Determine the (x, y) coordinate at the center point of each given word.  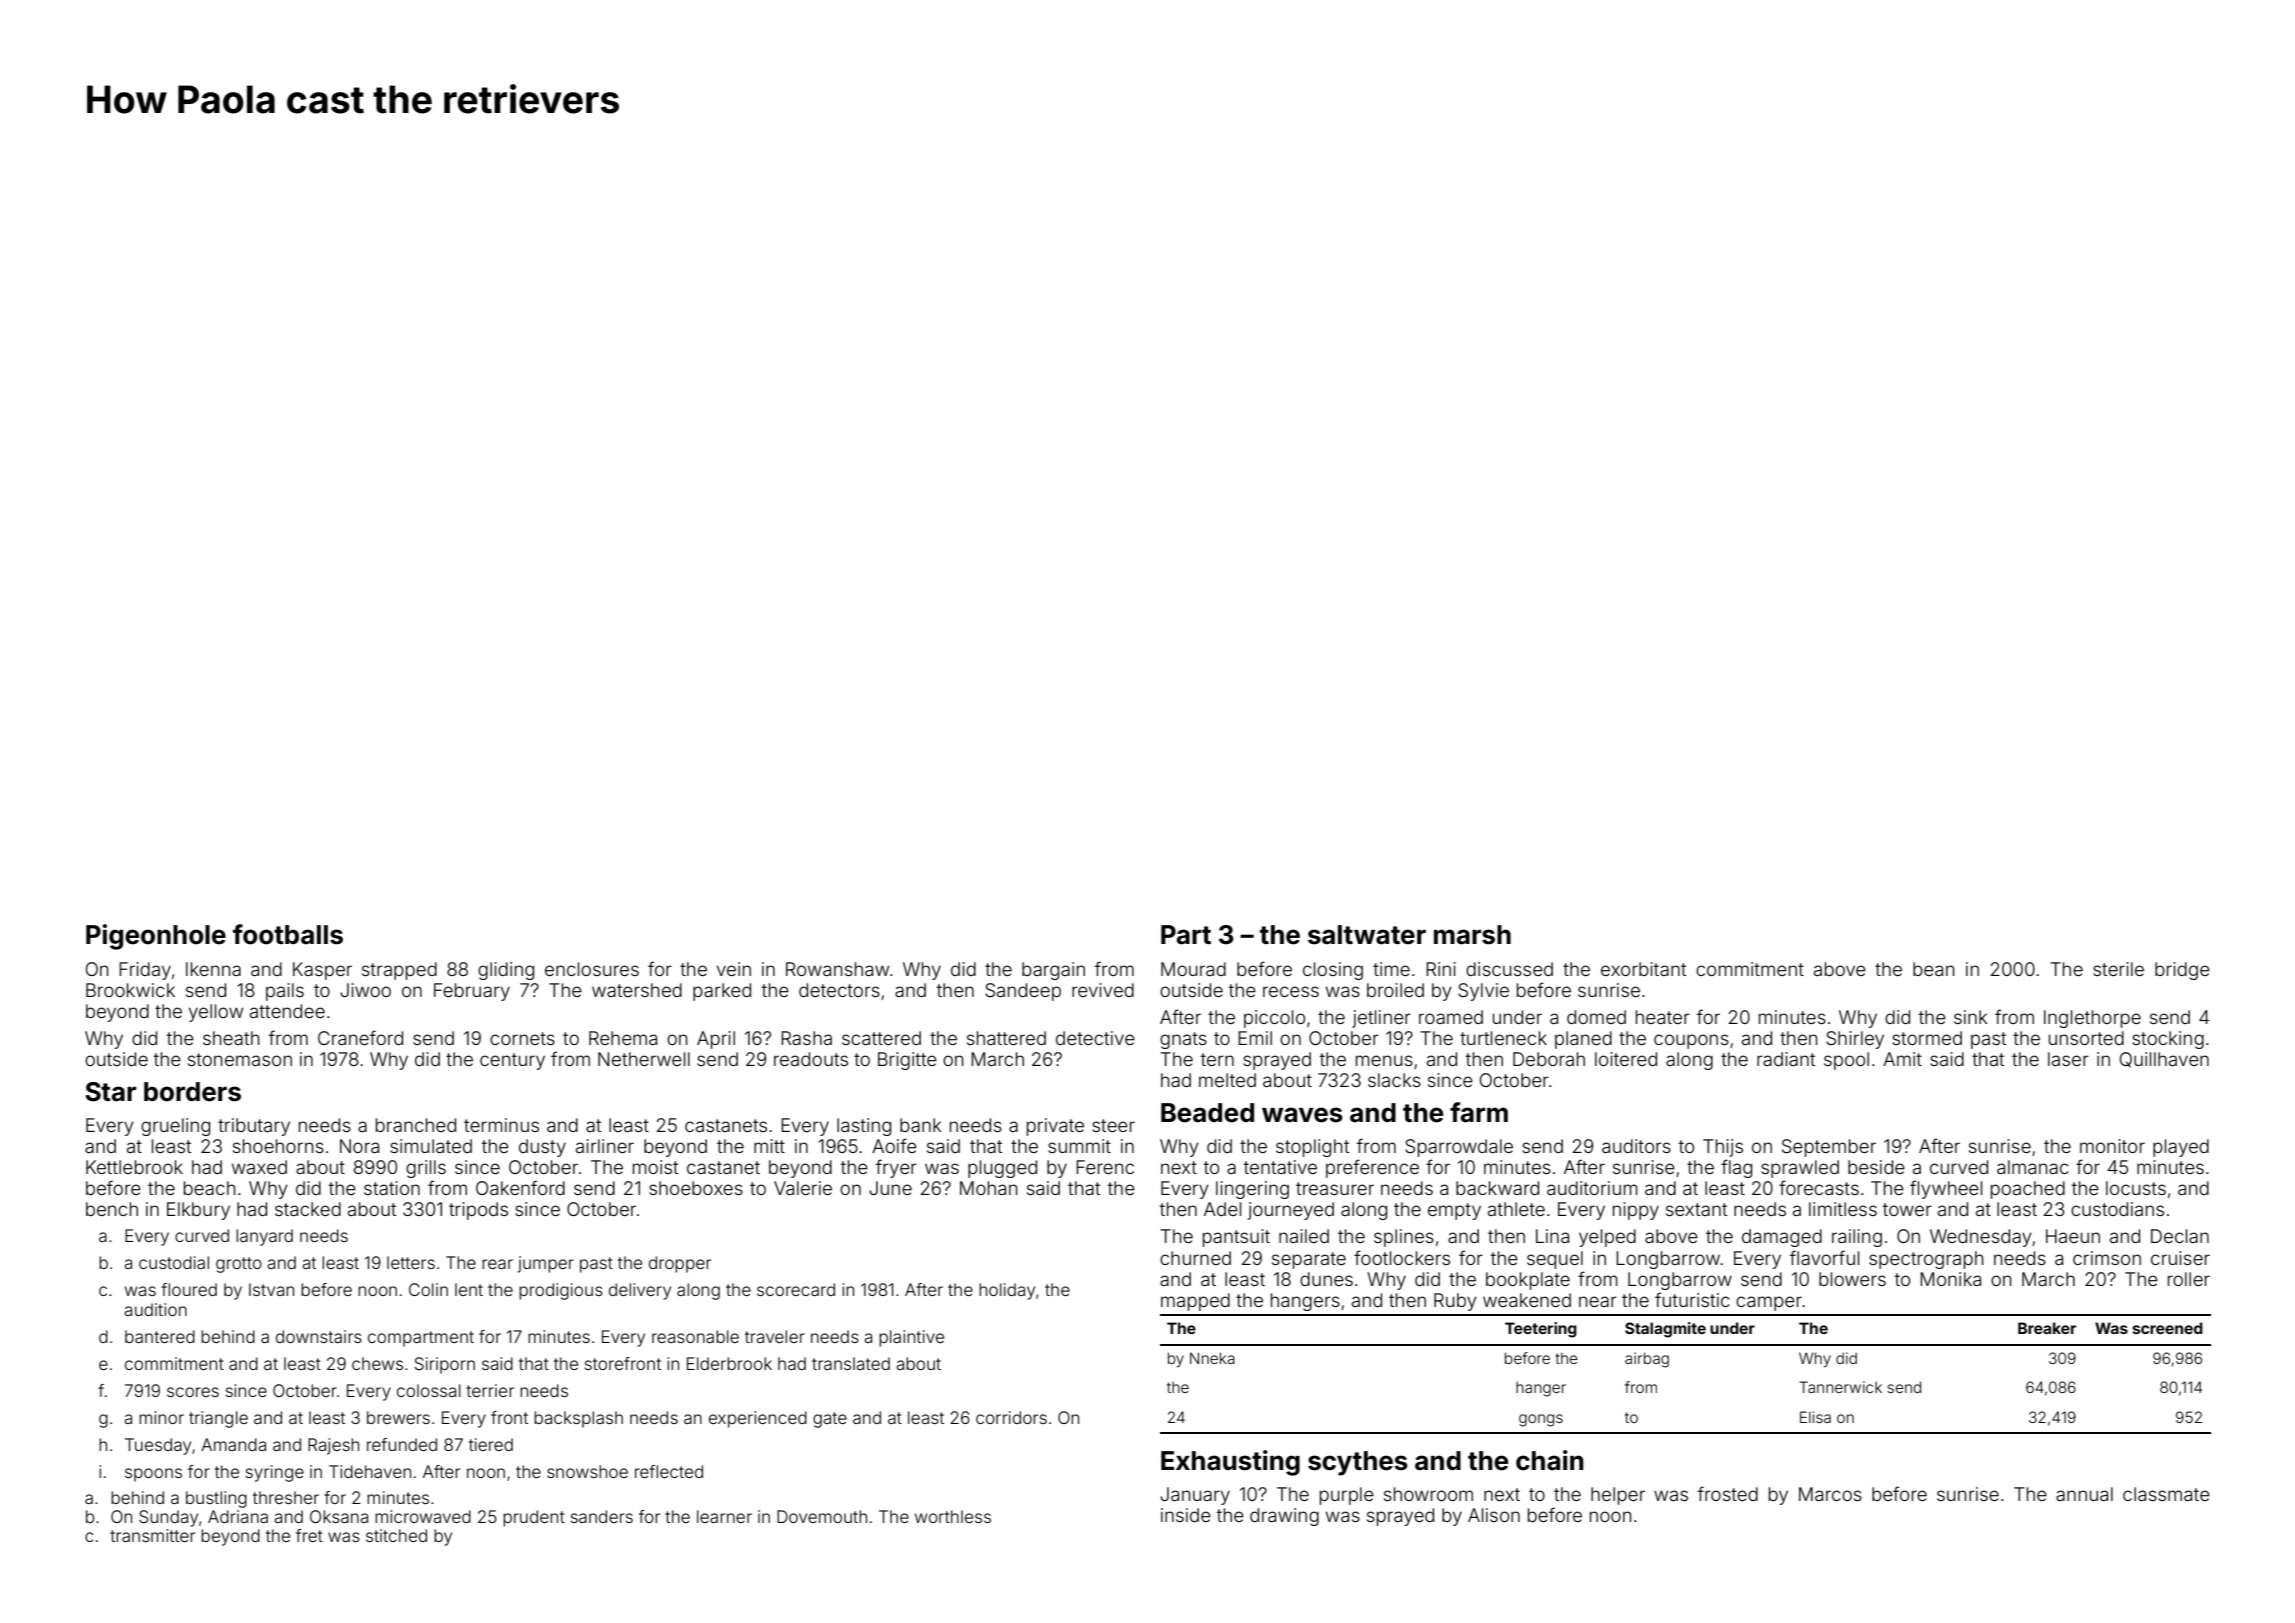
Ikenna (213, 969)
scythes (1358, 1463)
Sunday (168, 1518)
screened (2168, 1328)
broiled (1395, 990)
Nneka (1212, 1358)
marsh (1472, 935)
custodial (174, 1262)
